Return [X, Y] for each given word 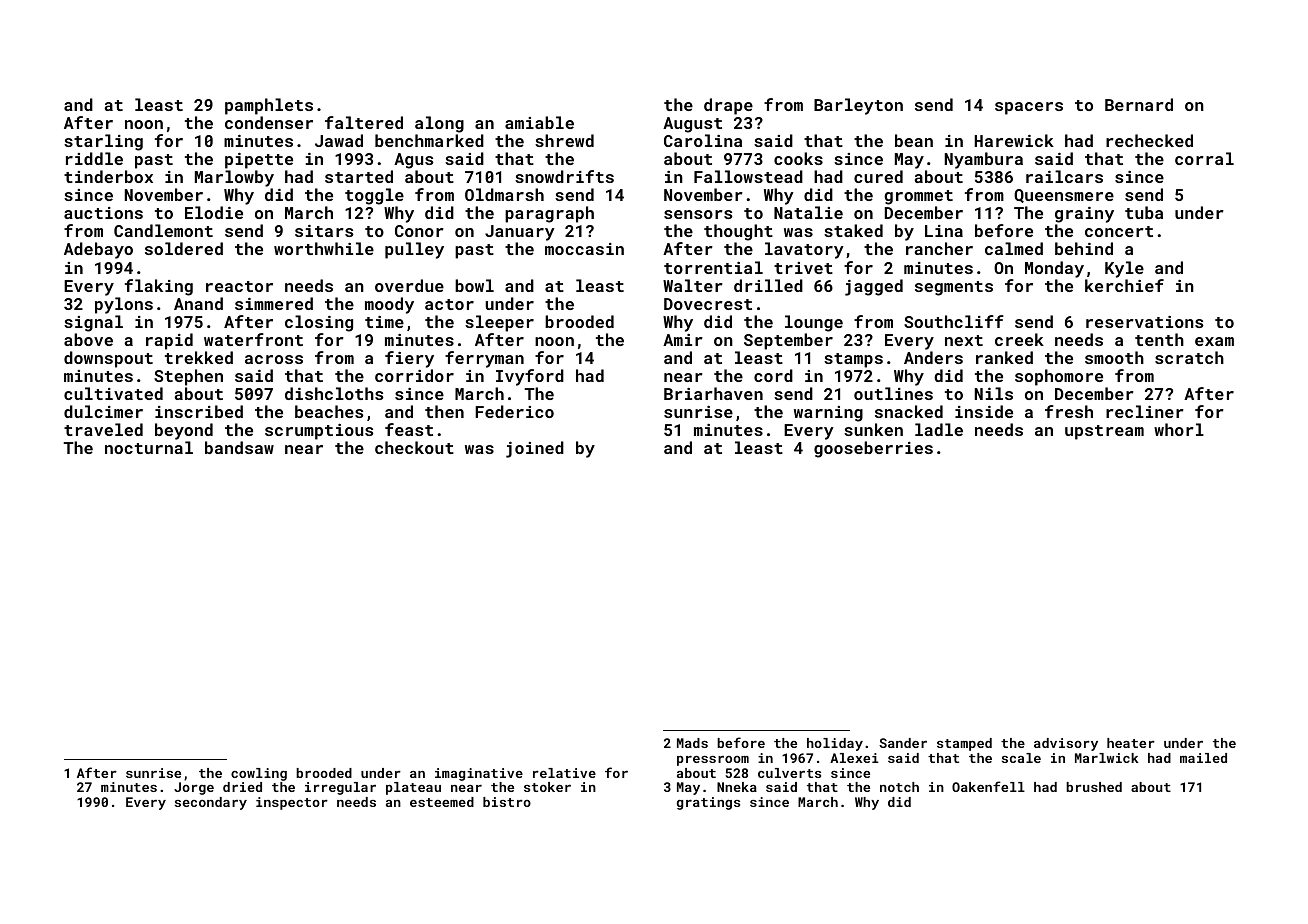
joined [535, 449]
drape [728, 106]
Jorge [194, 788]
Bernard [1139, 104]
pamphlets [269, 106]
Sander [903, 743]
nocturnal [149, 447]
